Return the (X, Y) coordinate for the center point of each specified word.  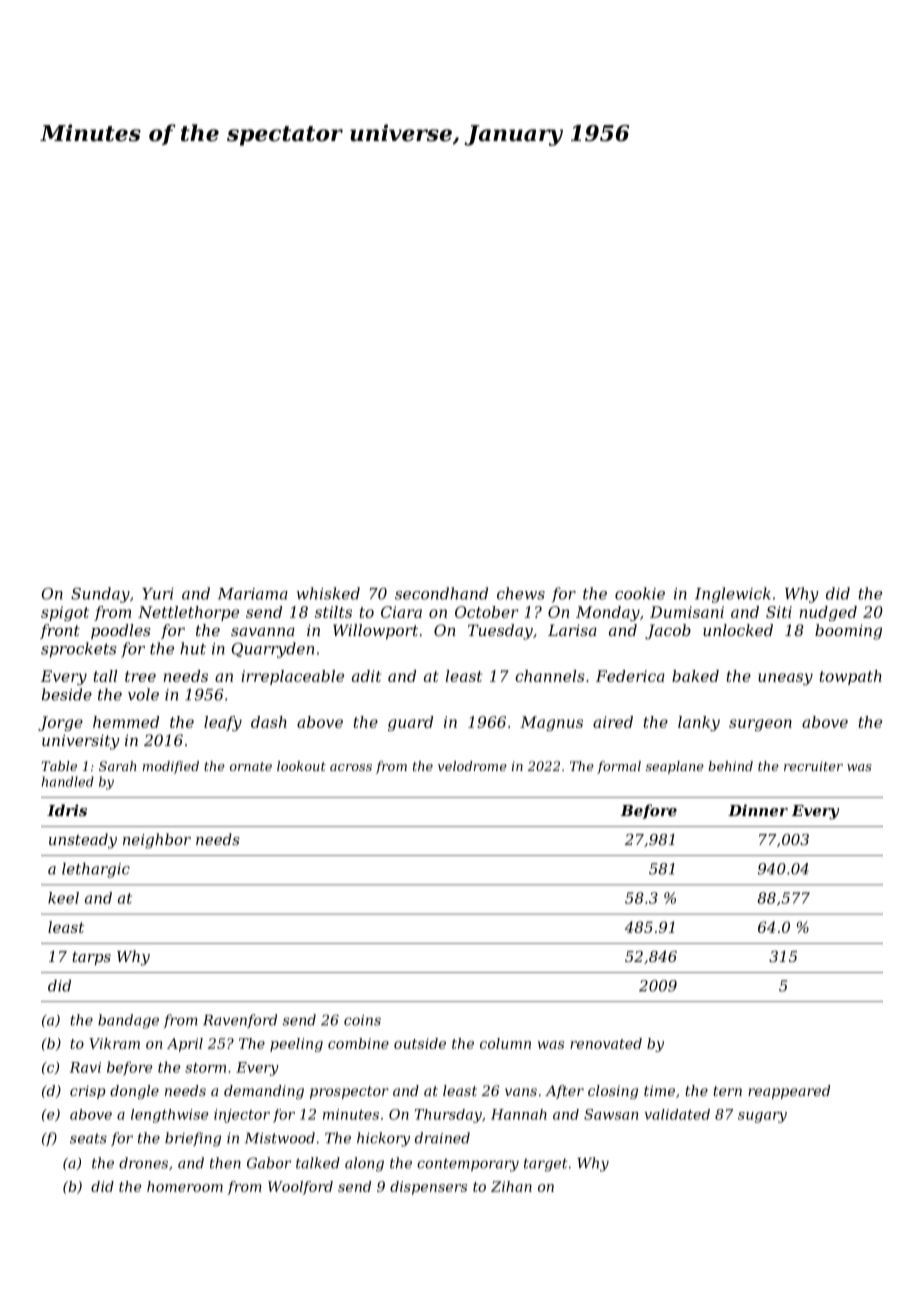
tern (727, 1091)
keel (63, 898)
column (505, 1043)
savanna (263, 631)
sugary (762, 1117)
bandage (128, 1021)
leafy (223, 723)
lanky (699, 723)
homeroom (185, 1186)
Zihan (511, 1186)
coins (362, 1020)
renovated (606, 1043)
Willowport (375, 631)
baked (695, 676)
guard (410, 723)
